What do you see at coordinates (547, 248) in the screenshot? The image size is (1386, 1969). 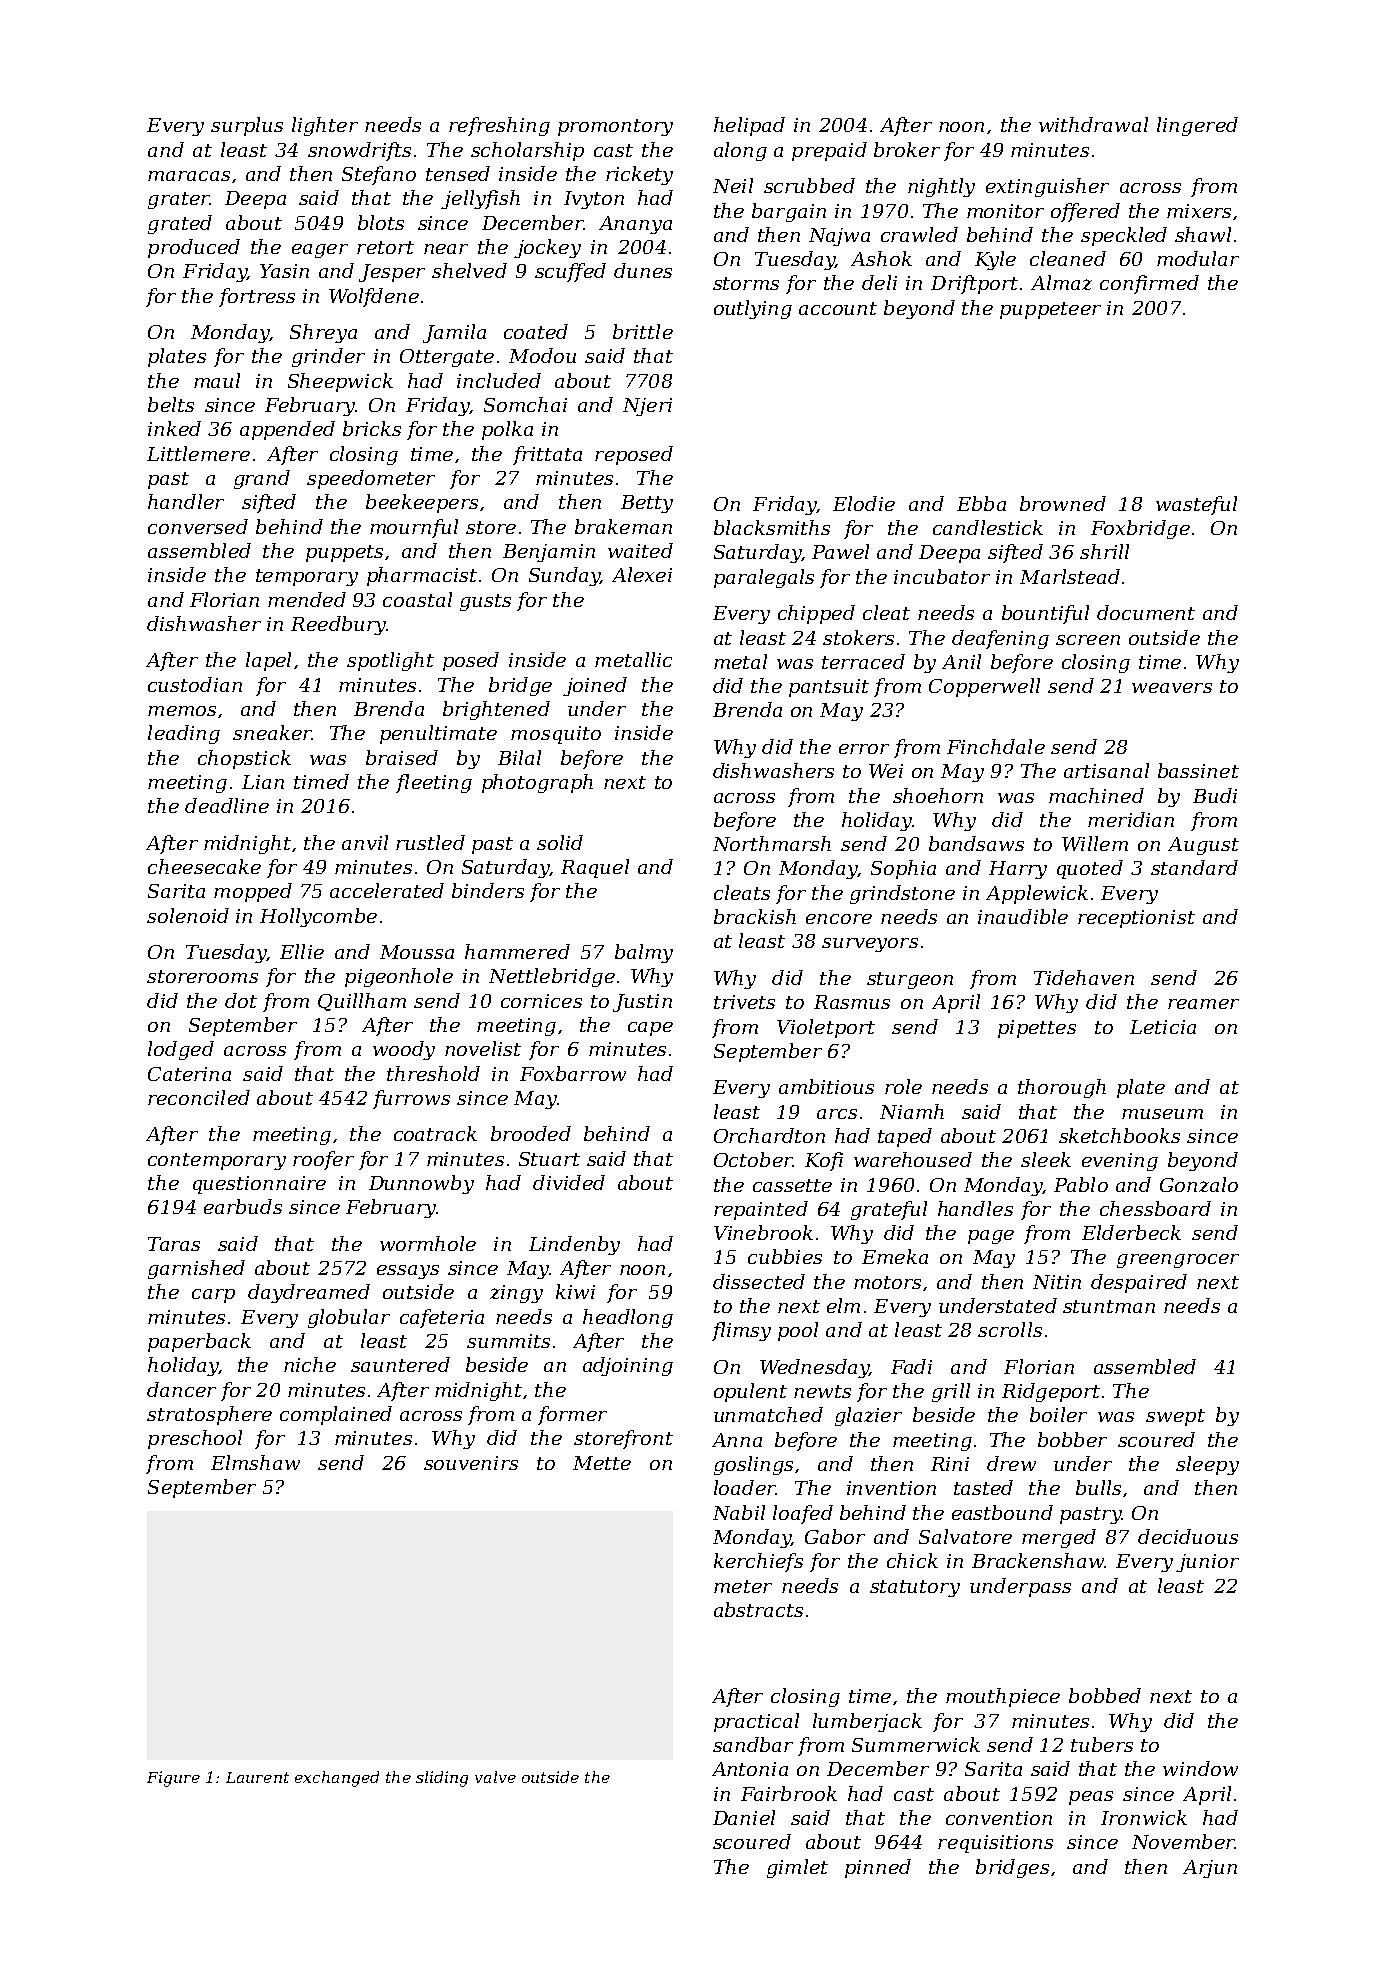 I see `jockey` at bounding box center [547, 248].
